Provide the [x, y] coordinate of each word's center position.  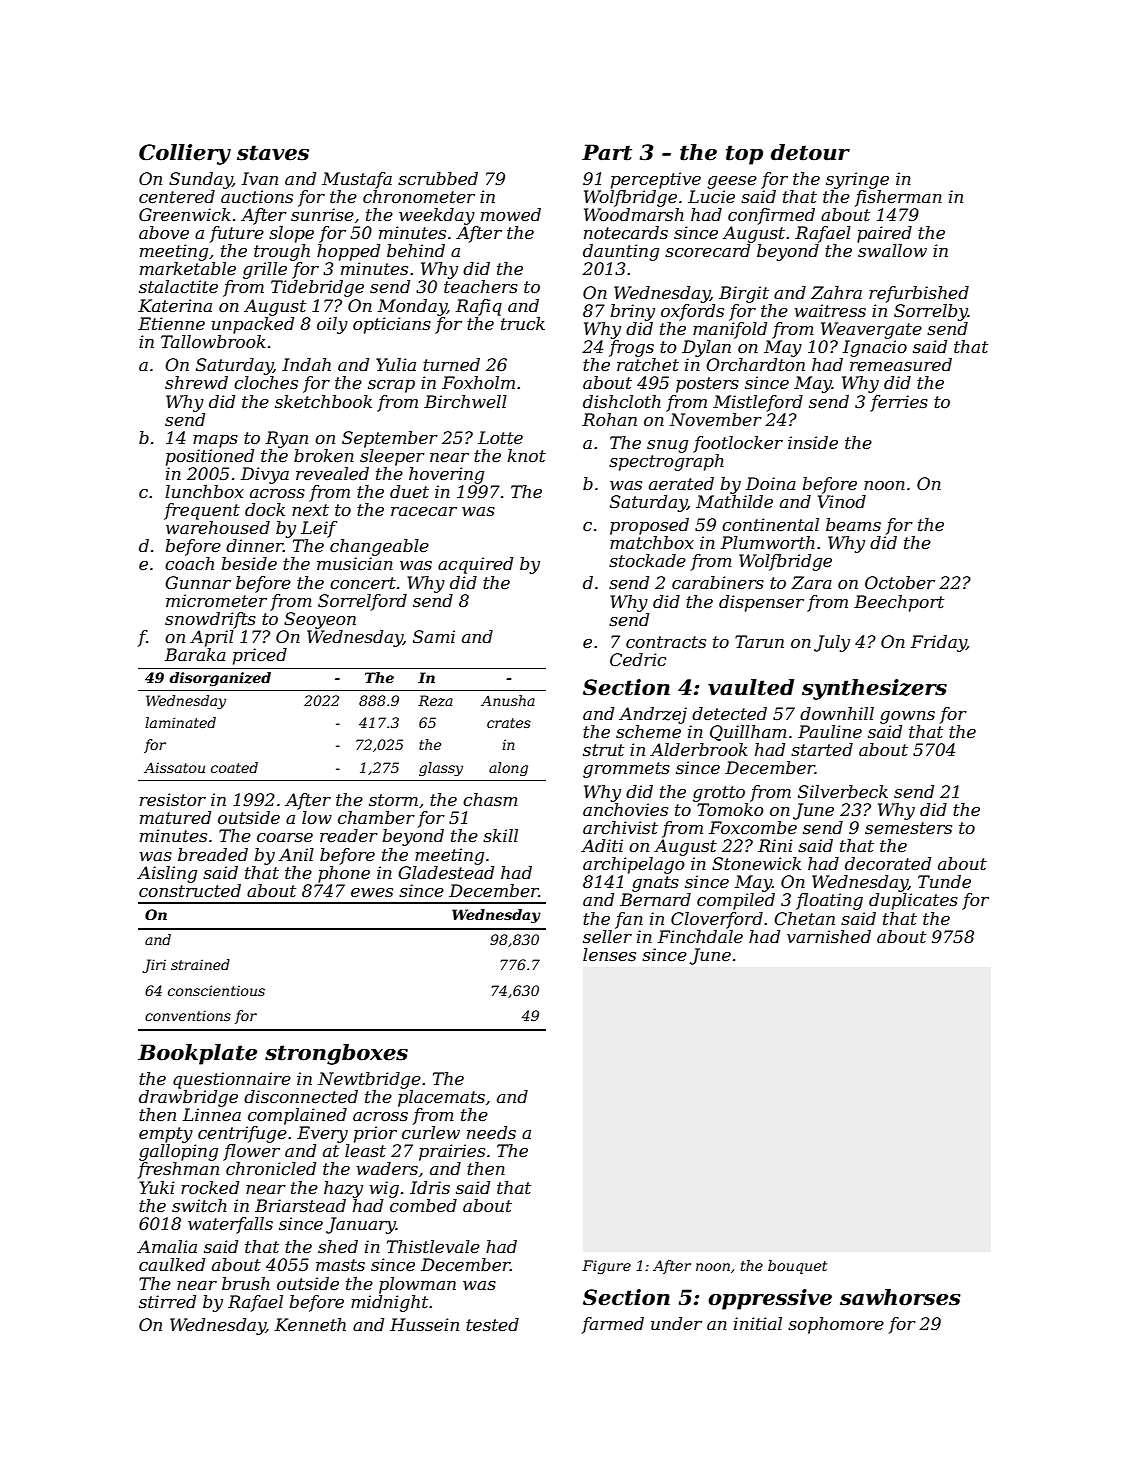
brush [246, 1283]
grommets [626, 770]
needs [491, 1132]
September [390, 439]
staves [273, 153]
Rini [775, 845]
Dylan [706, 348]
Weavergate [871, 330]
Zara [811, 582]
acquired [475, 565]
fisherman [898, 198]
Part [607, 152]
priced [260, 656]
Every [322, 1134]
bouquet [797, 1267]
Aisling [167, 874]
